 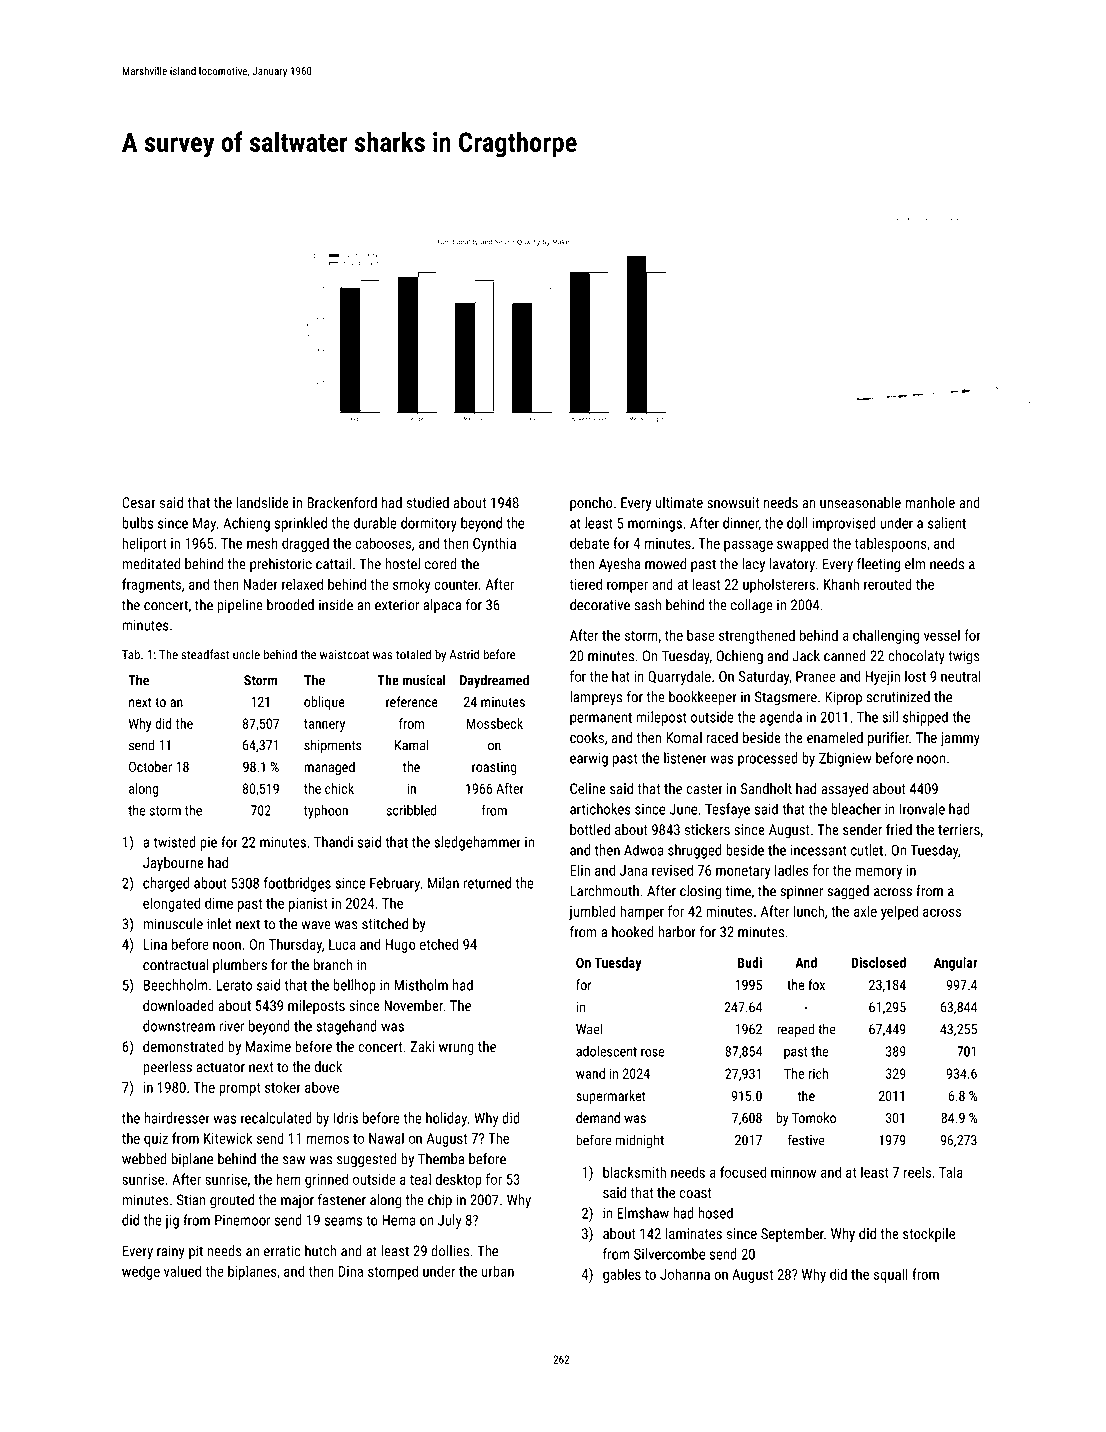 What do you see at coordinates (321, 1251) in the page?
I see `hutch` at bounding box center [321, 1251].
